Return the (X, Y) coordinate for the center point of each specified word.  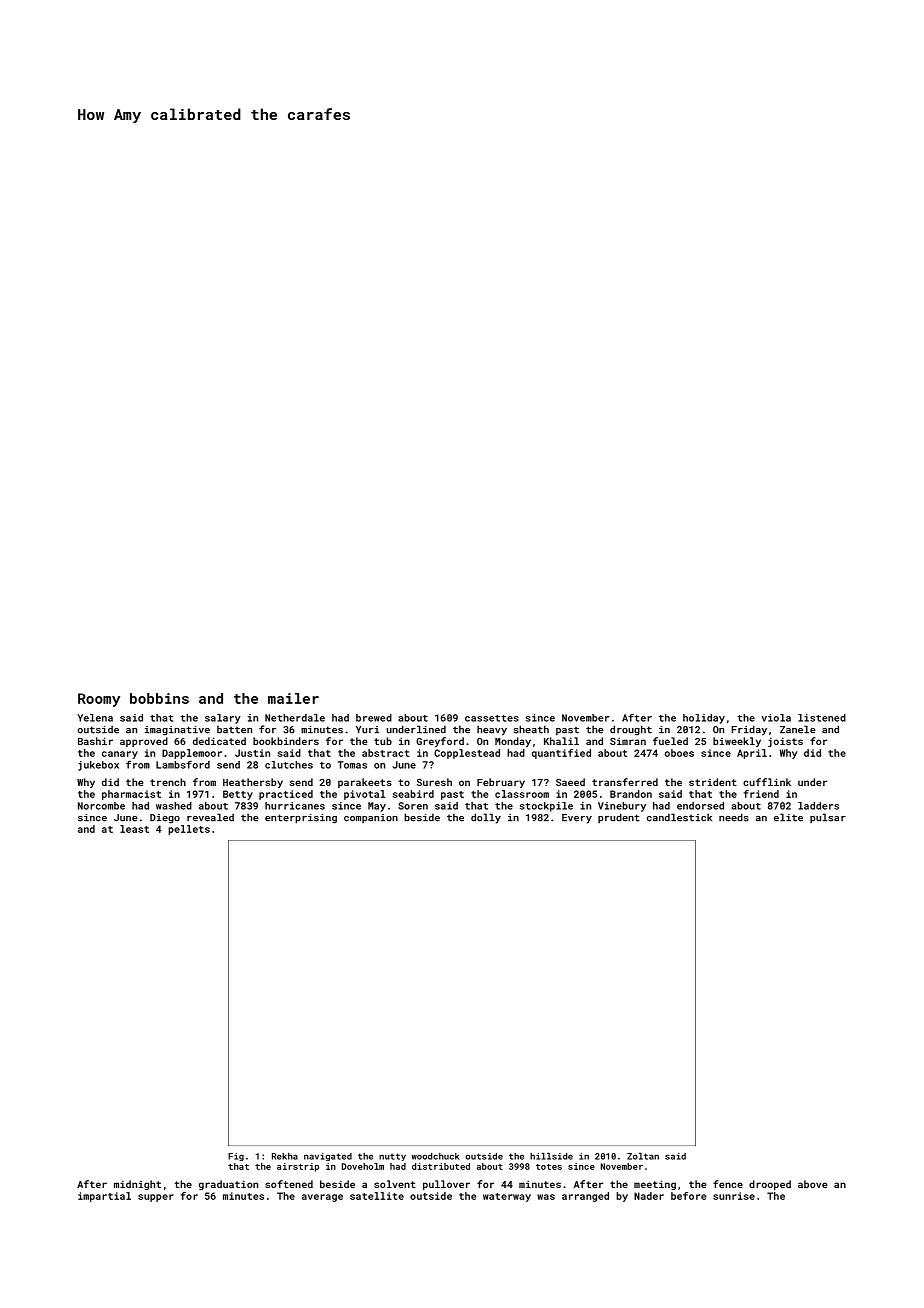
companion (371, 818)
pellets (189, 830)
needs (734, 817)
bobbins (159, 698)
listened (822, 718)
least (134, 829)
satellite (377, 1196)
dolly (486, 818)
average (322, 1198)
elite (788, 817)
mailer (293, 698)
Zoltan (643, 1156)
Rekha (285, 1156)
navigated (328, 1157)
